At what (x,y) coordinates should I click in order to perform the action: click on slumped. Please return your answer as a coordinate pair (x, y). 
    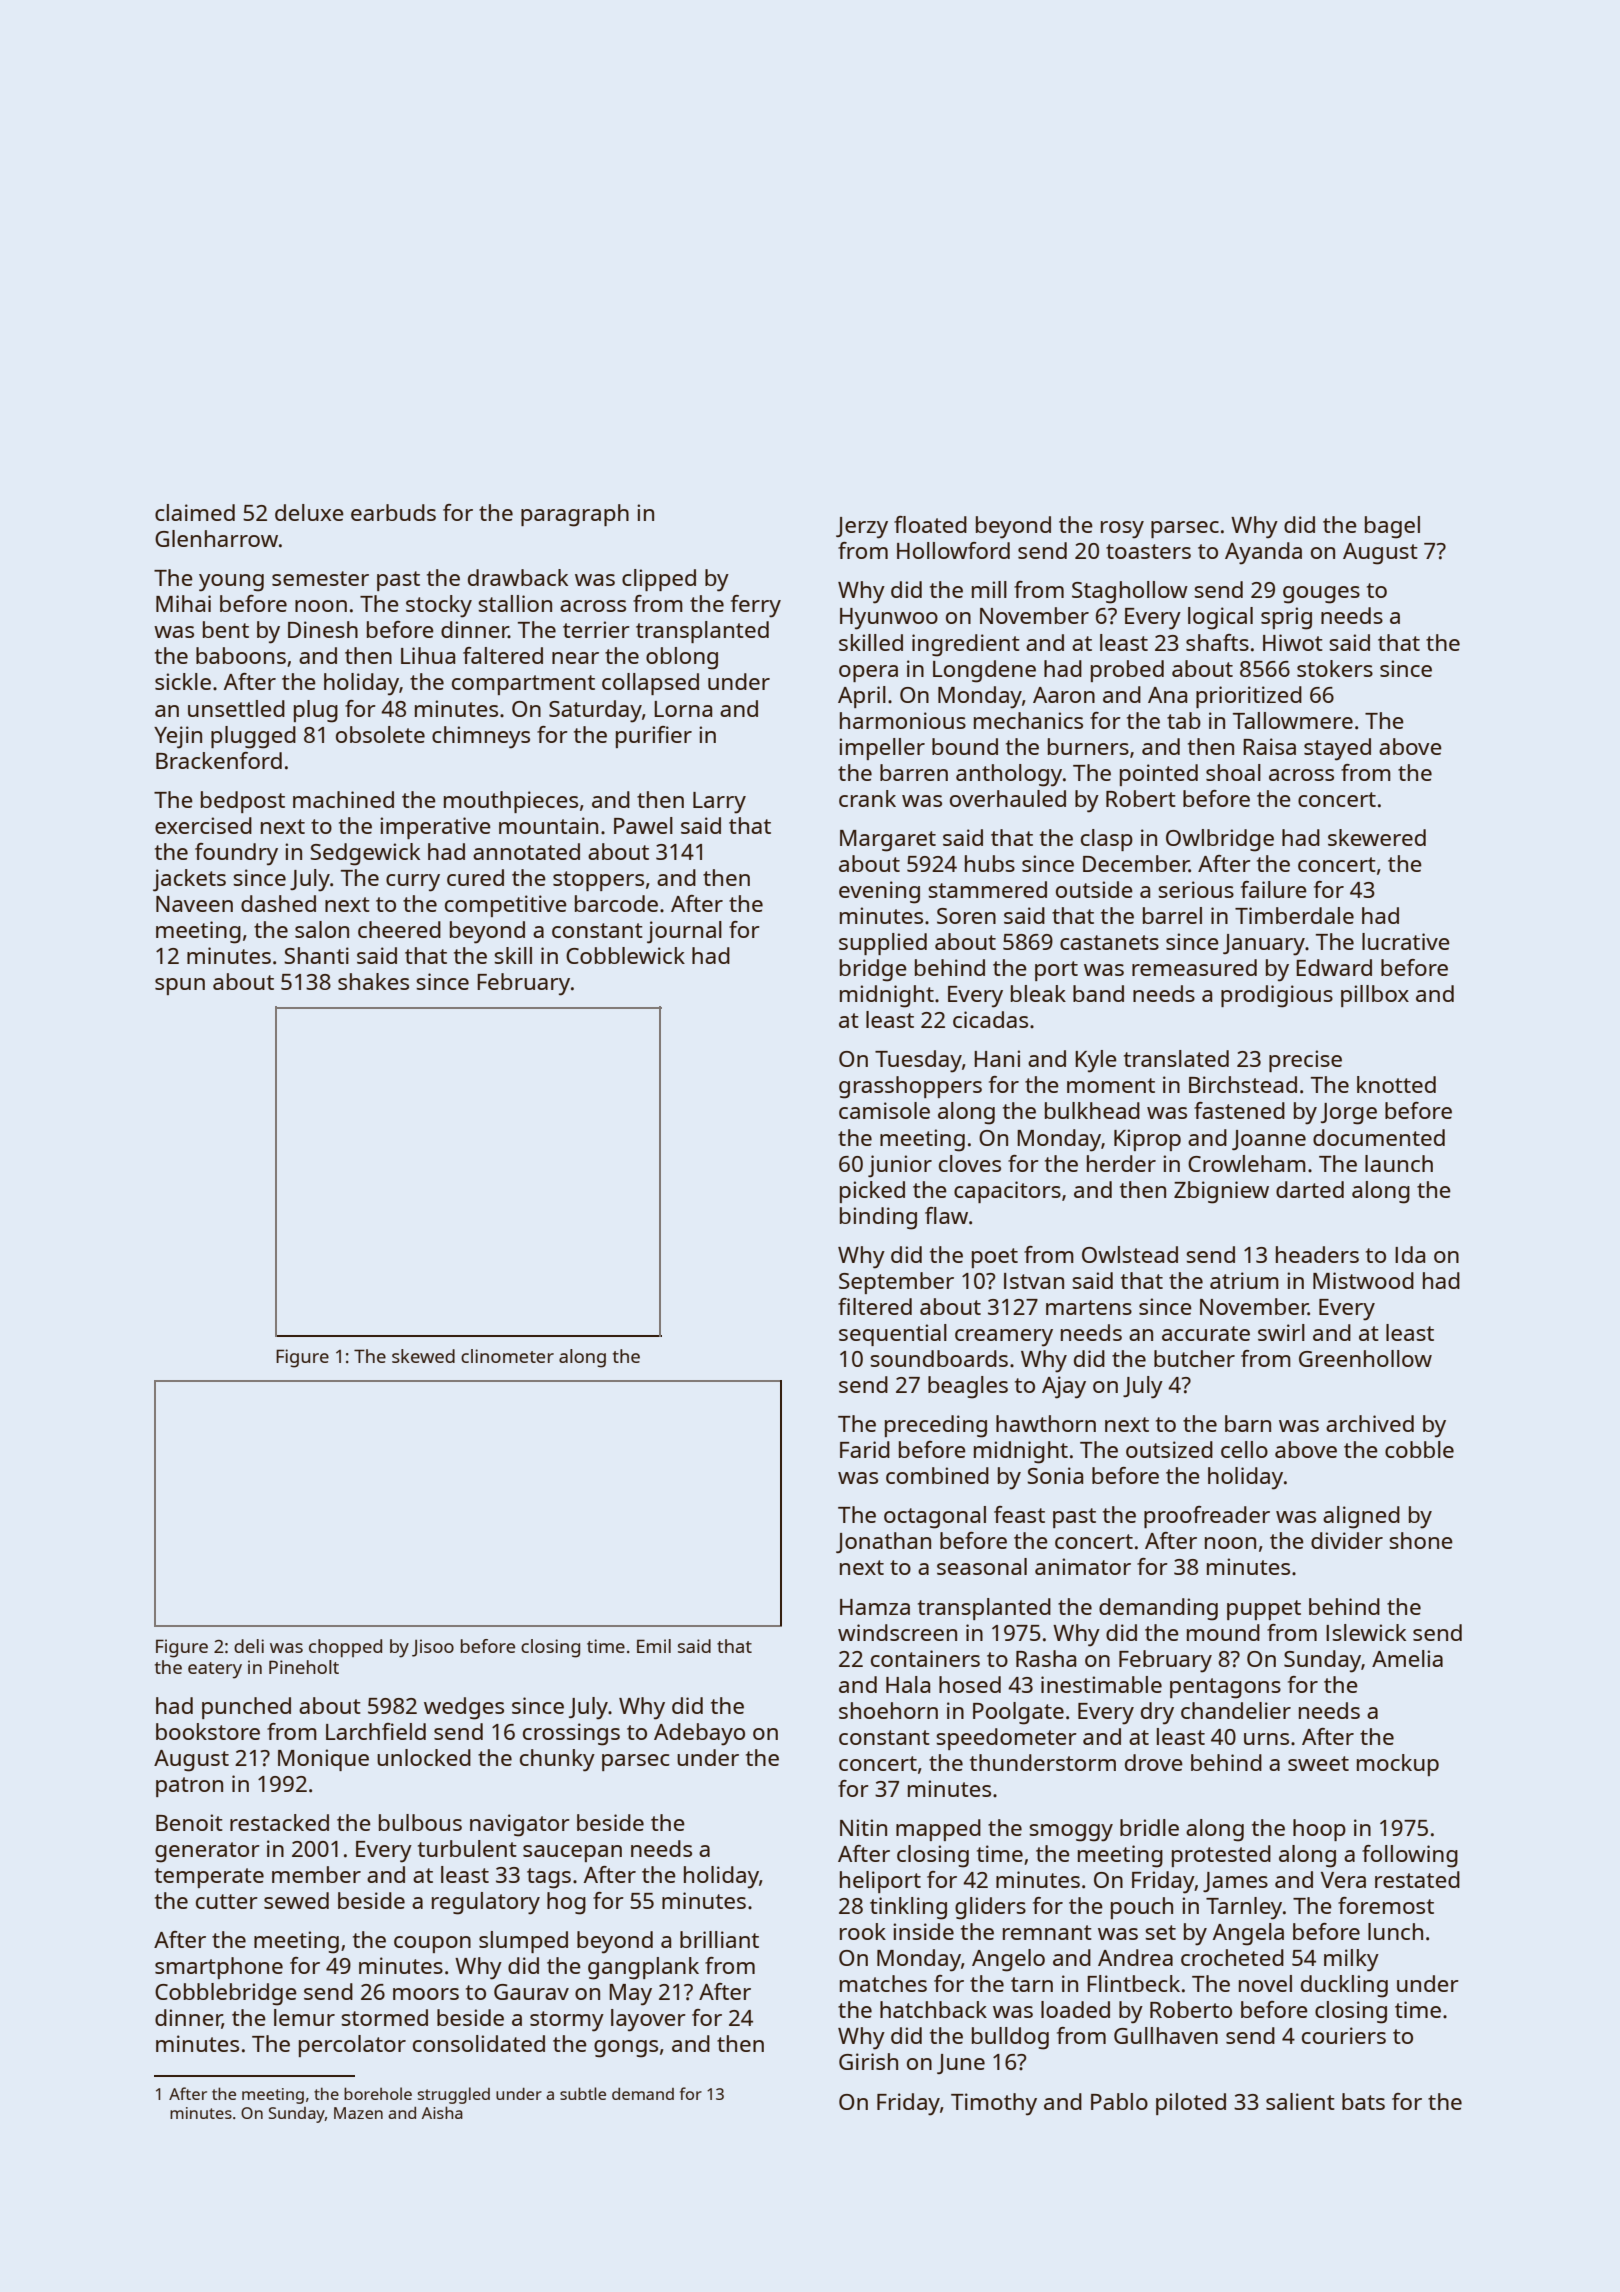
    Looking at the image, I should click on (523, 1942).
